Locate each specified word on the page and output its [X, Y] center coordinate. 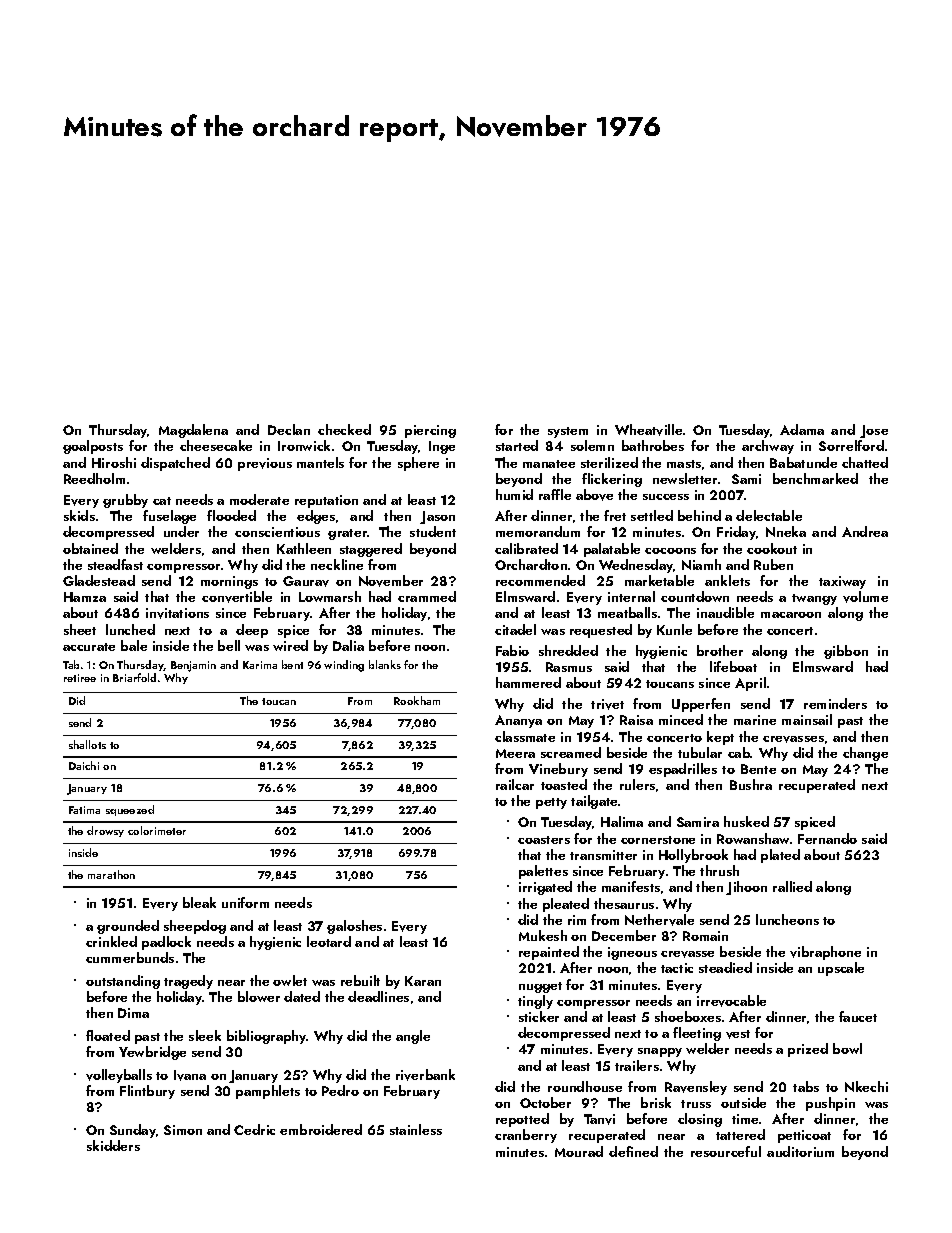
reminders [835, 703]
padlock [166, 943]
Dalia [348, 645]
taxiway [842, 582]
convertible [237, 597]
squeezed [130, 810]
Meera [515, 753]
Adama [802, 429]
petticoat [804, 1136]
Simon [183, 1130]
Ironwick [304, 445]
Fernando [827, 838]
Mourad [579, 1151]
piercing [430, 431]
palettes [543, 872]
